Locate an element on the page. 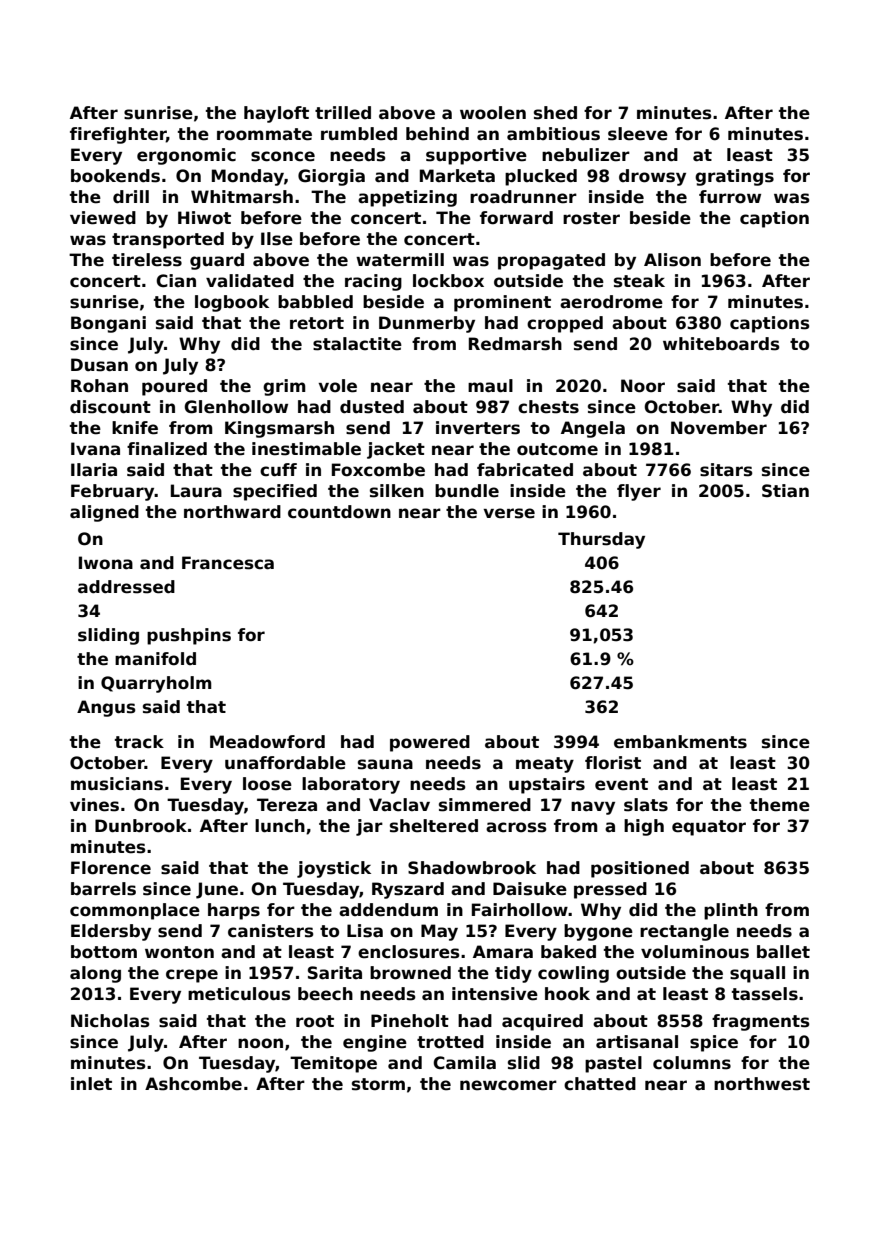 The width and height of the image is (880, 1249). sleeve is located at coordinates (638, 134).
